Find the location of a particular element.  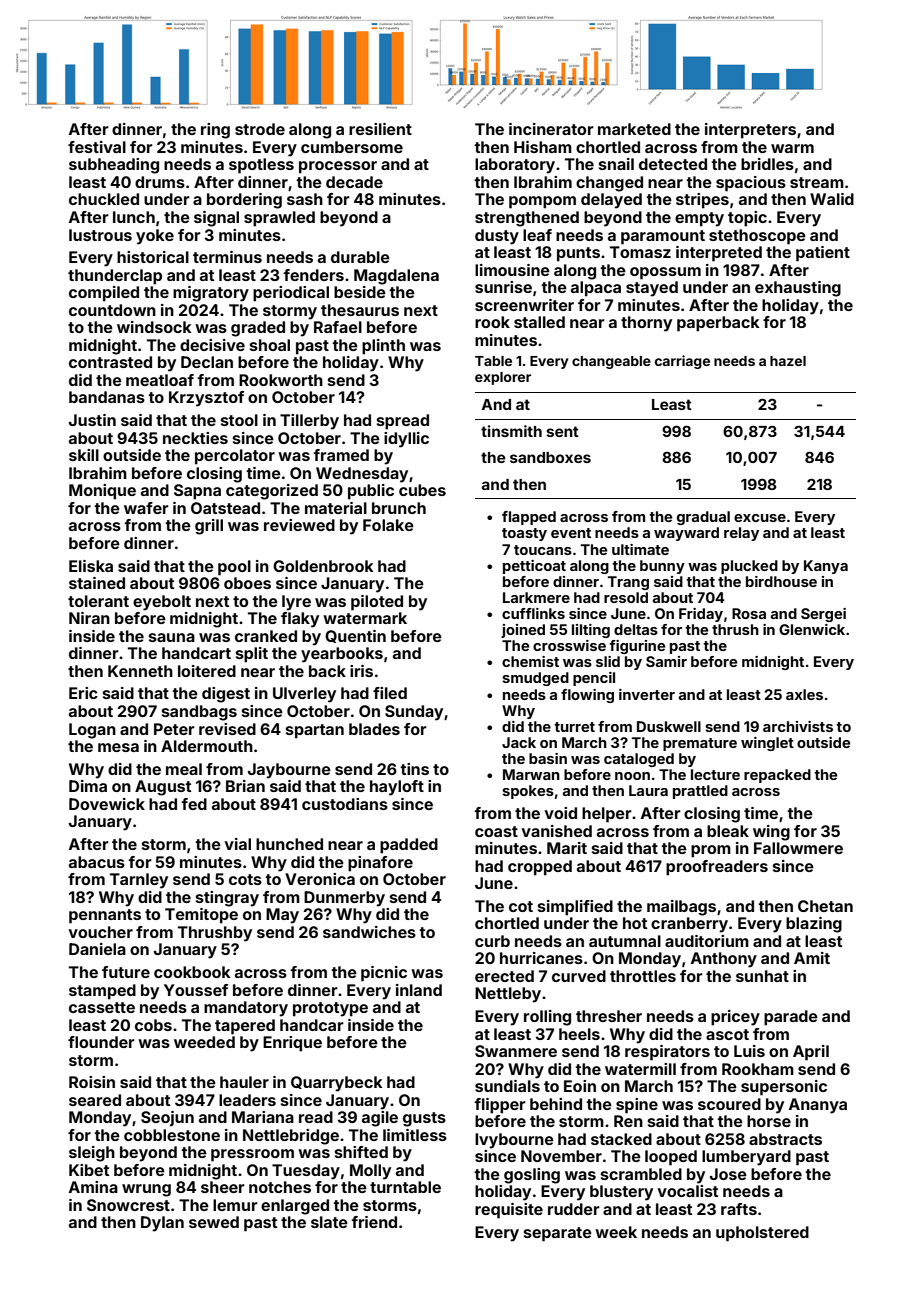

cranberry is located at coordinates (689, 925).
